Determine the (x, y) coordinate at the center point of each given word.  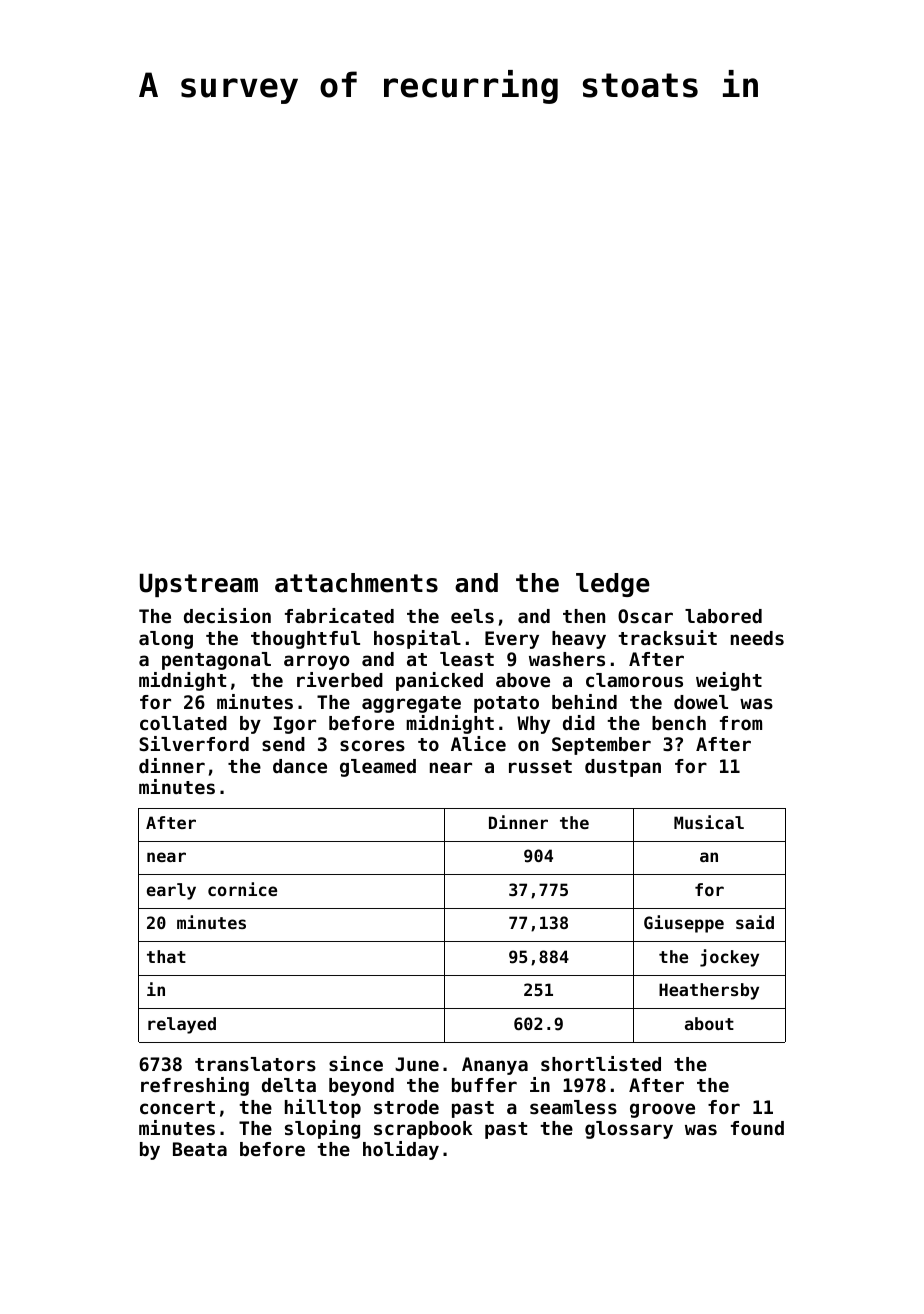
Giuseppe (684, 924)
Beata (200, 1149)
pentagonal (216, 661)
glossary (629, 1130)
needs (757, 638)
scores (372, 746)
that (166, 956)
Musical (709, 822)
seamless (573, 1107)
